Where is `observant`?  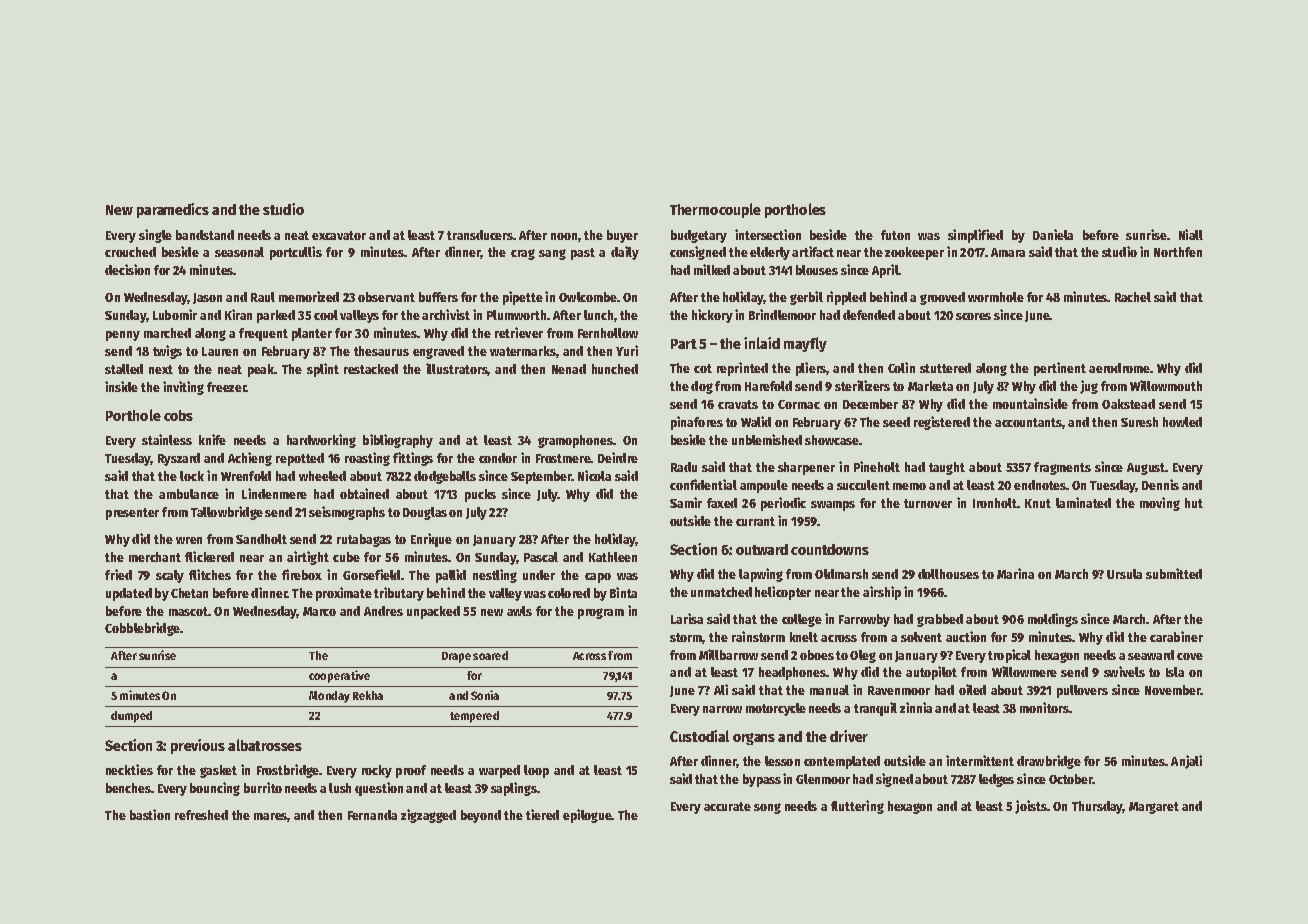 observant is located at coordinates (386, 297).
